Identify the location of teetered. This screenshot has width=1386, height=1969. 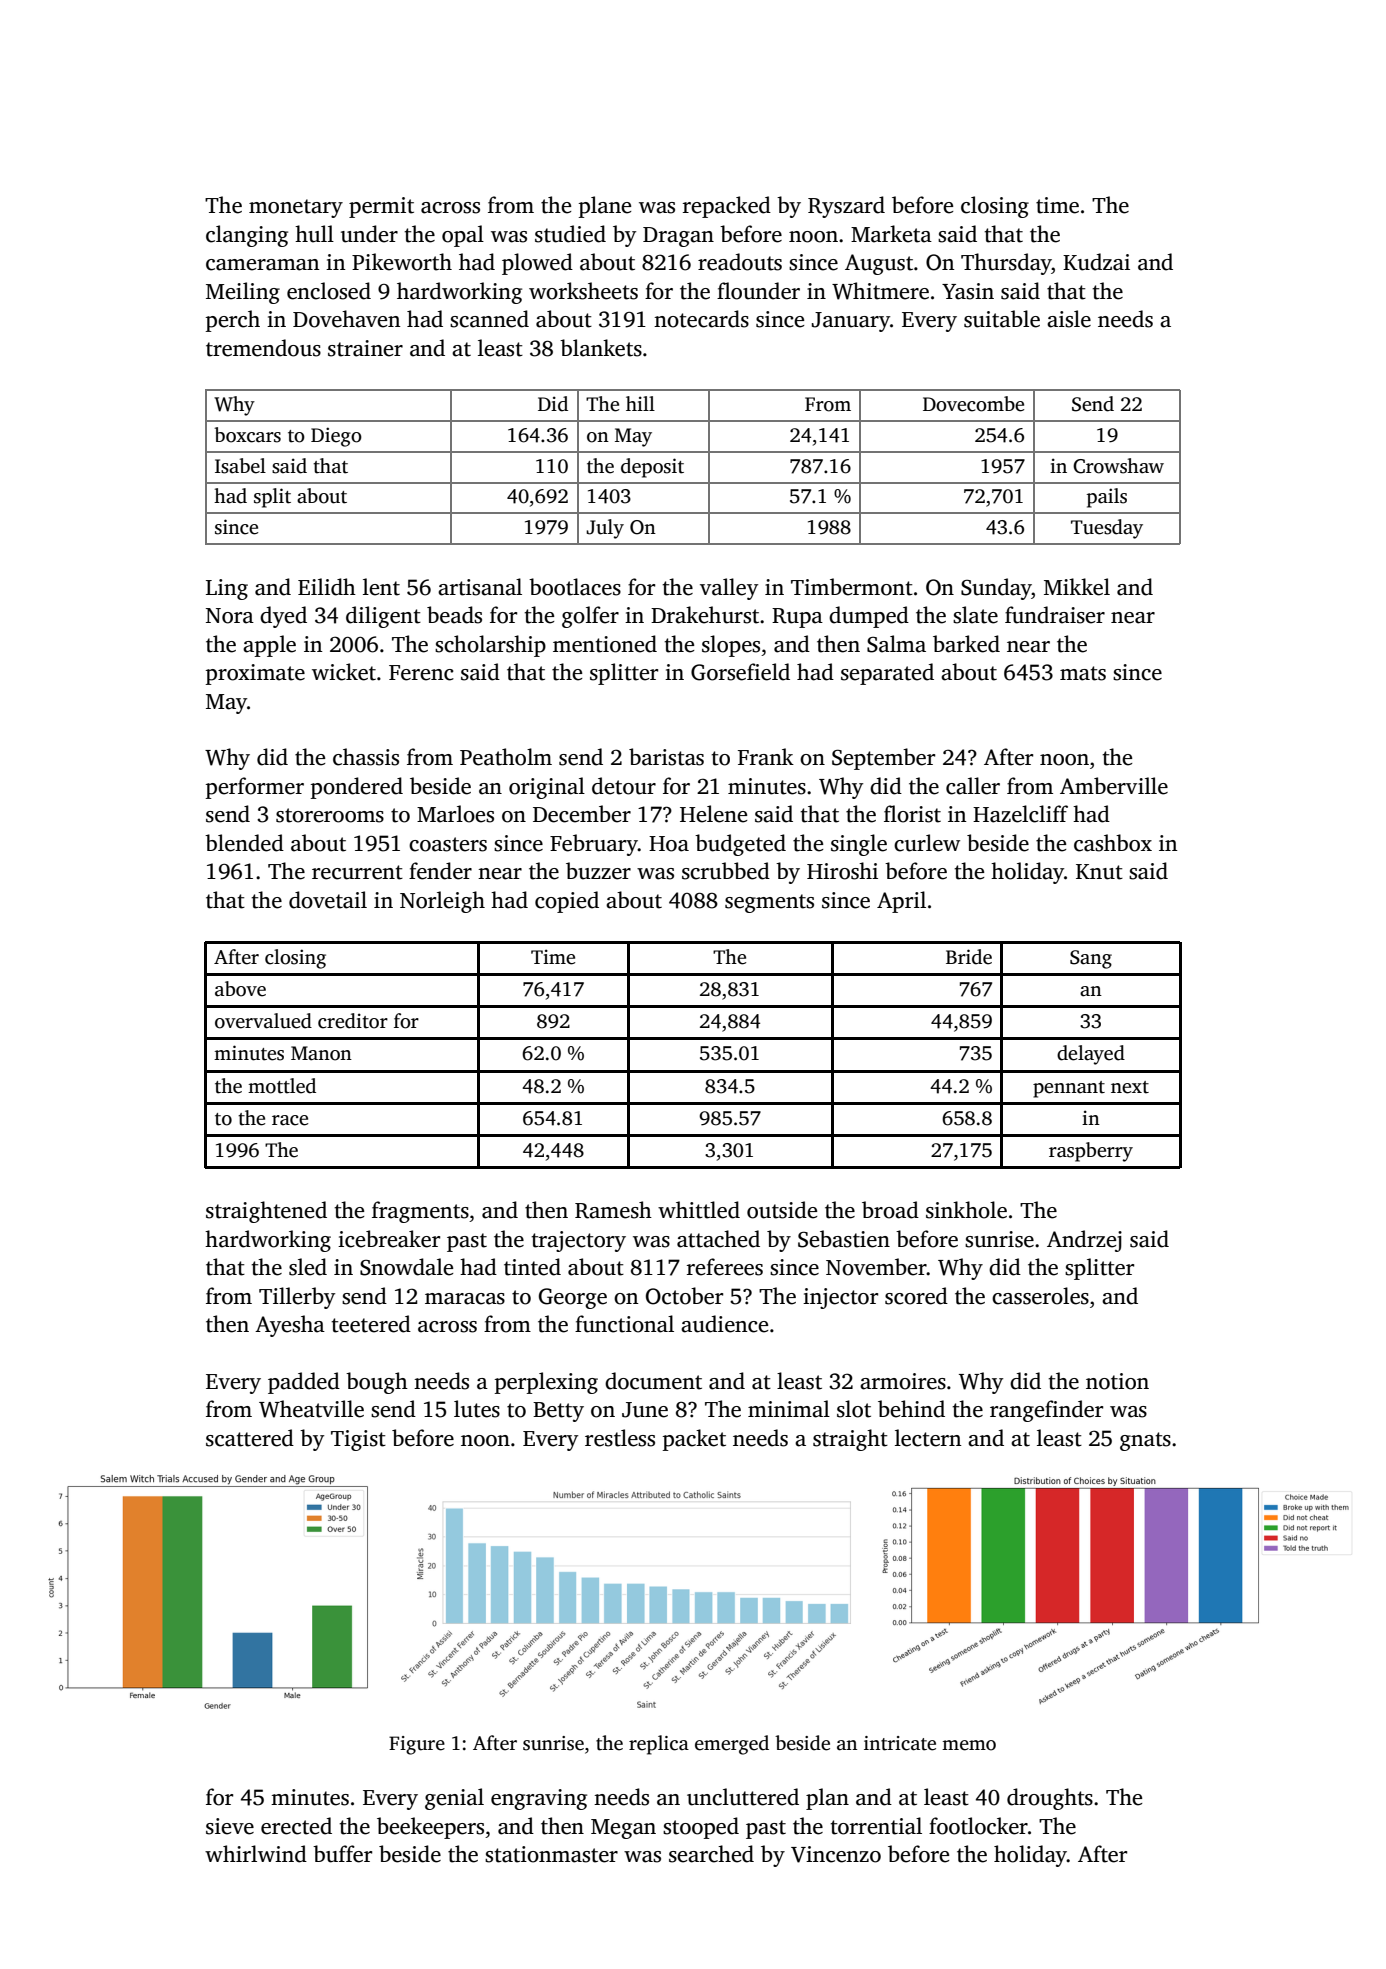
(371, 1324).
